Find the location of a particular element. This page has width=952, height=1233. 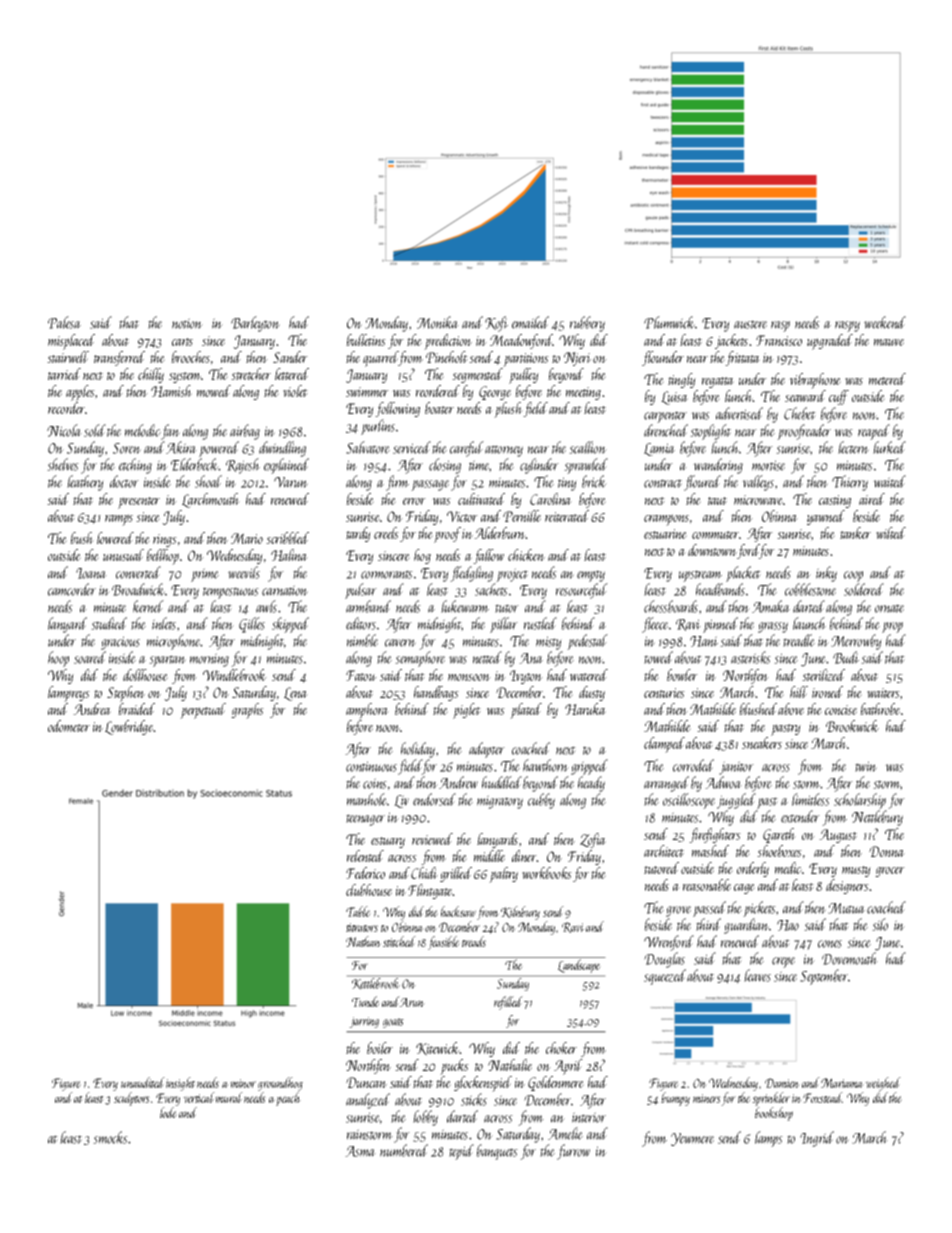

Asma is located at coordinates (360, 1151).
